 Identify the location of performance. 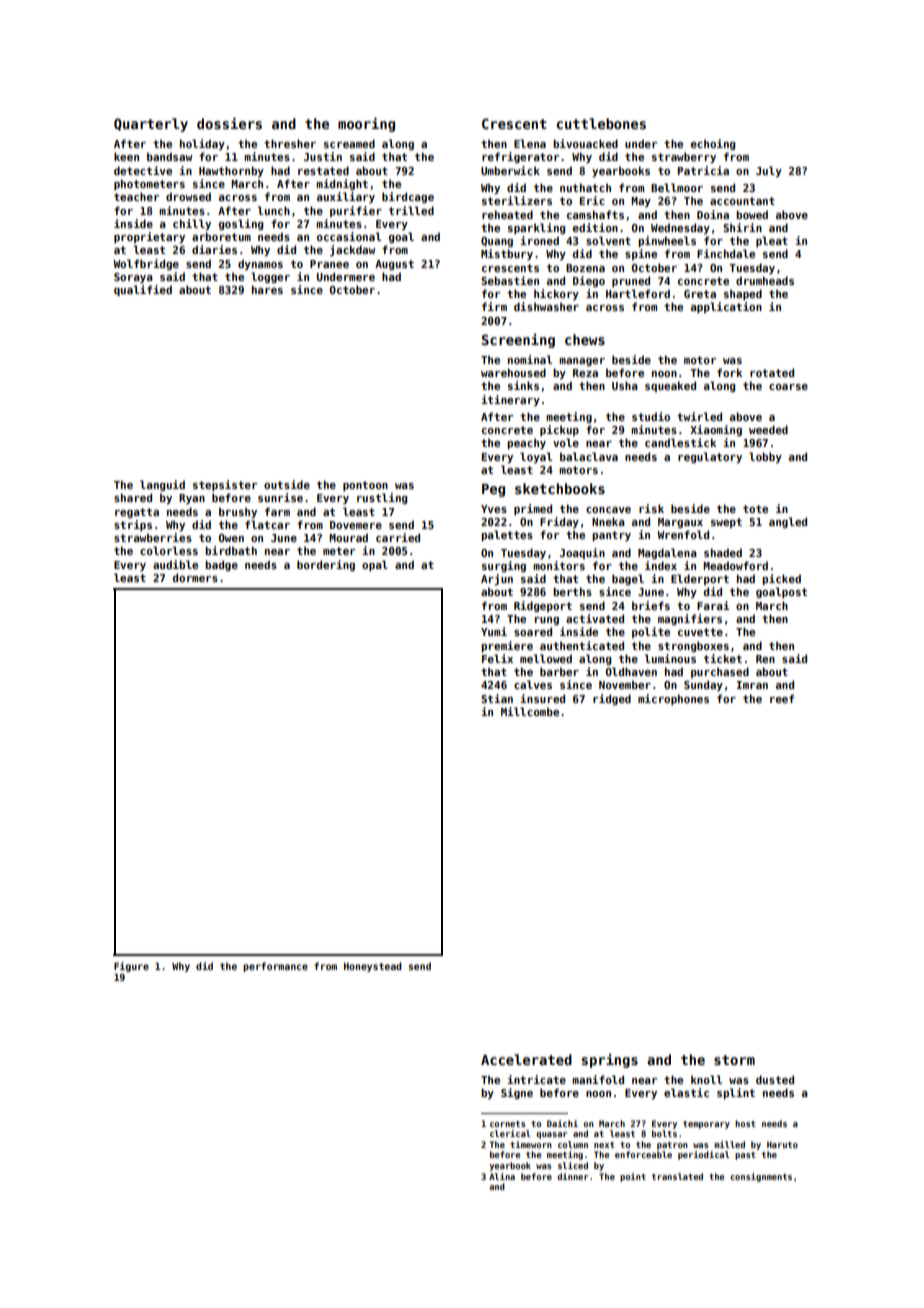
(275, 967).
